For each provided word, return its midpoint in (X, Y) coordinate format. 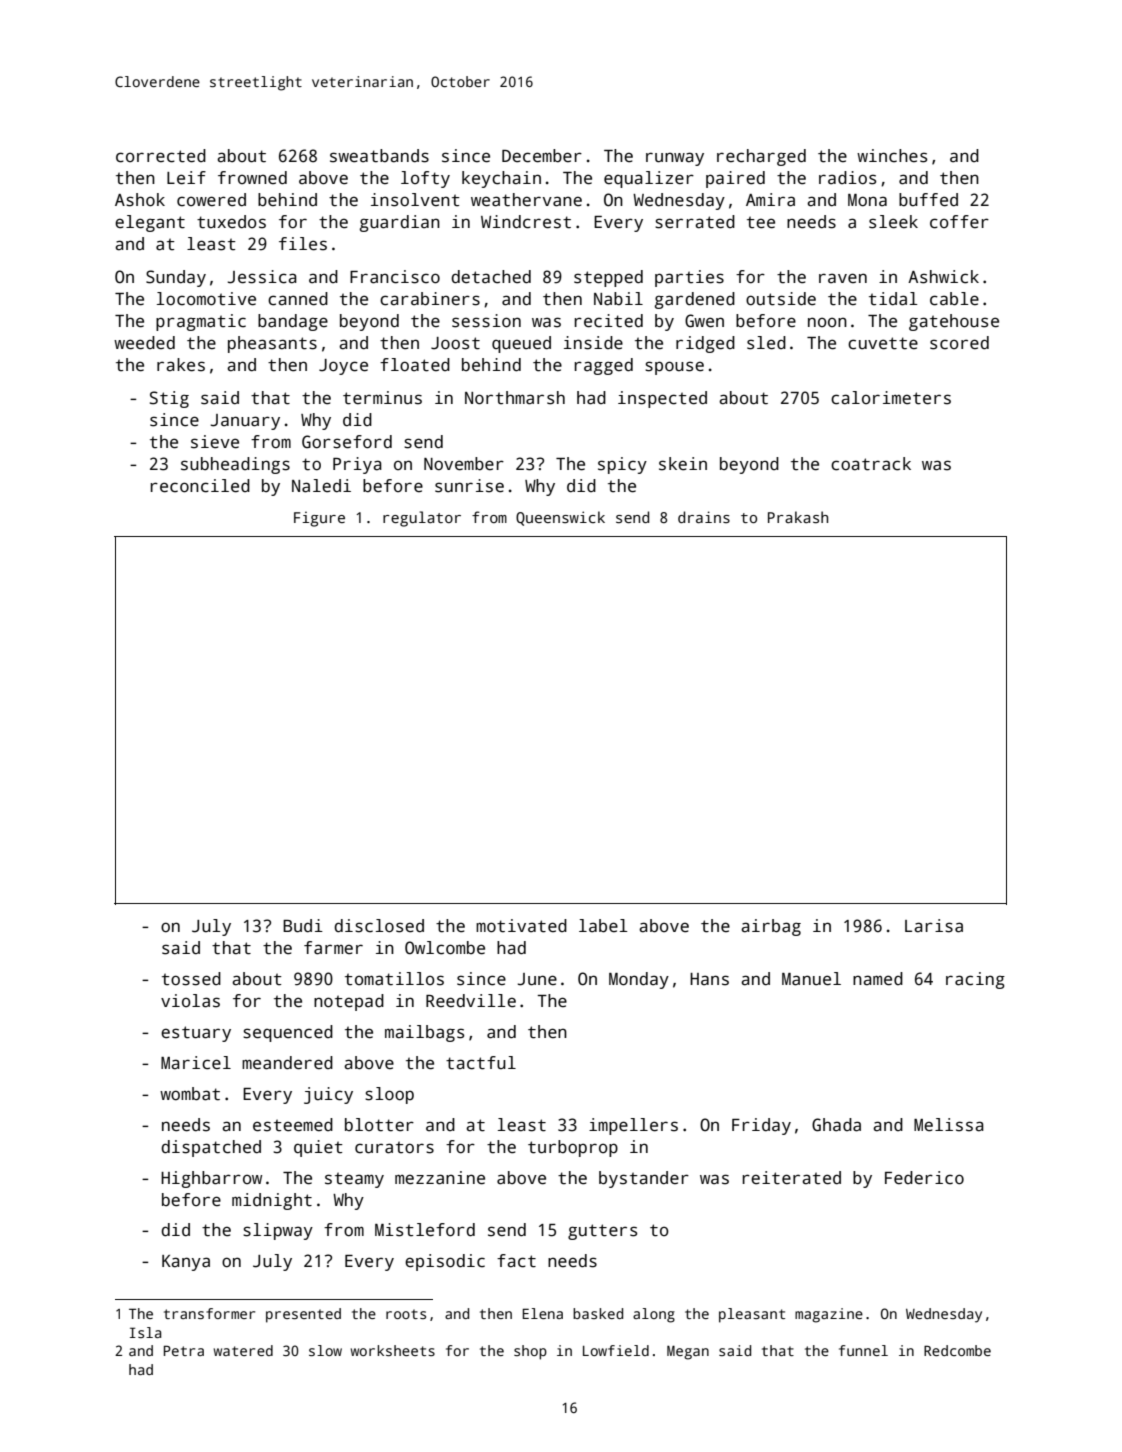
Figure (319, 519)
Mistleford (425, 1230)
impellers (633, 1126)
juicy (328, 1095)
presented (303, 1315)
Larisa (934, 926)
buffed (928, 200)
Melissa (949, 1125)
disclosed (379, 926)
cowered (211, 200)
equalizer (649, 179)
